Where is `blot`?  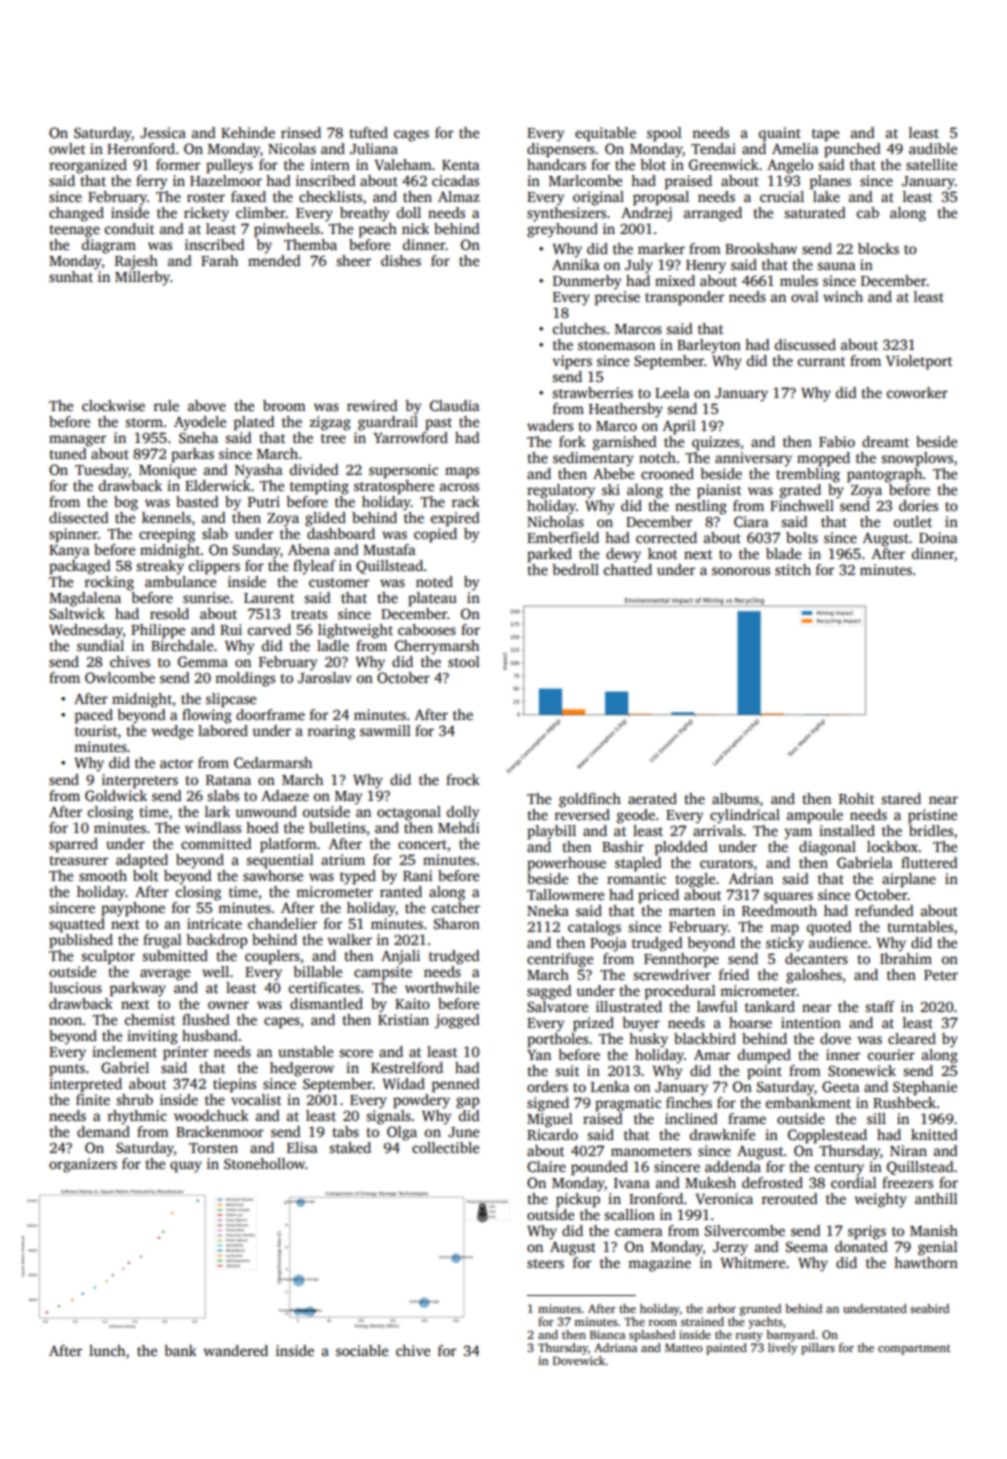 blot is located at coordinates (653, 164).
